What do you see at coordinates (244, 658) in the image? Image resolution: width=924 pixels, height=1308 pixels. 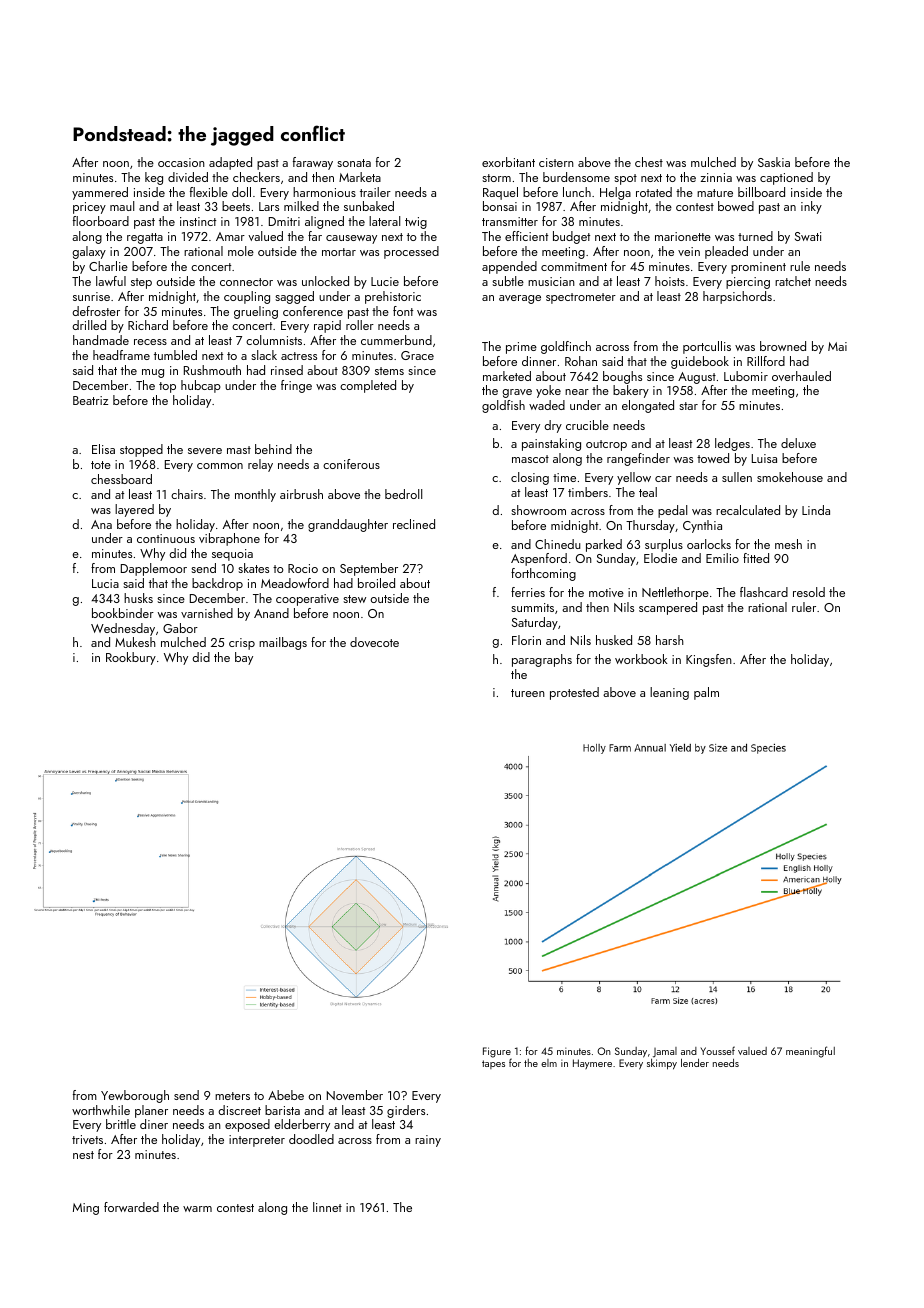 I see `bay` at bounding box center [244, 658].
